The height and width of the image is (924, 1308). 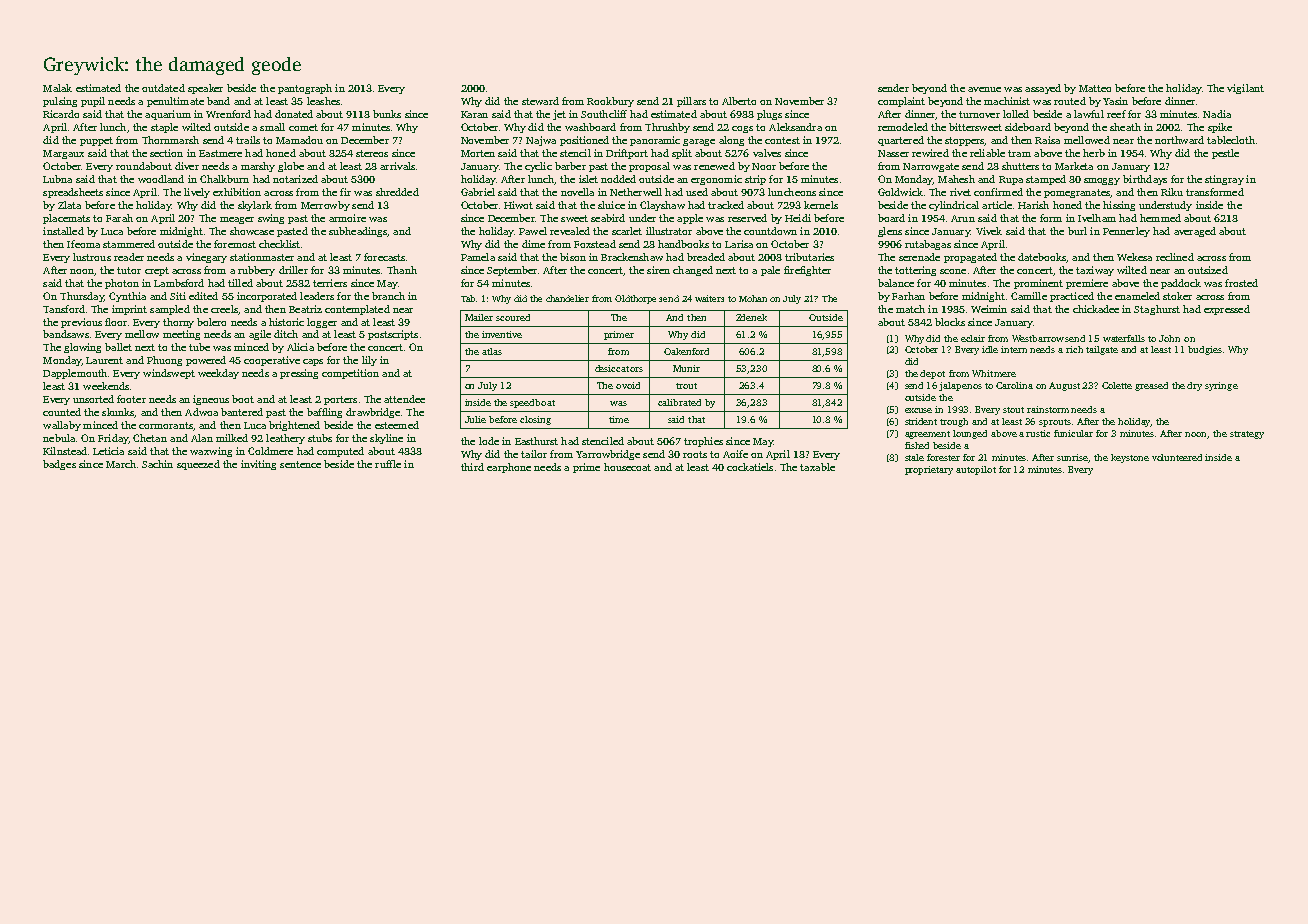 What do you see at coordinates (203, 296) in the image?
I see `edited` at bounding box center [203, 296].
